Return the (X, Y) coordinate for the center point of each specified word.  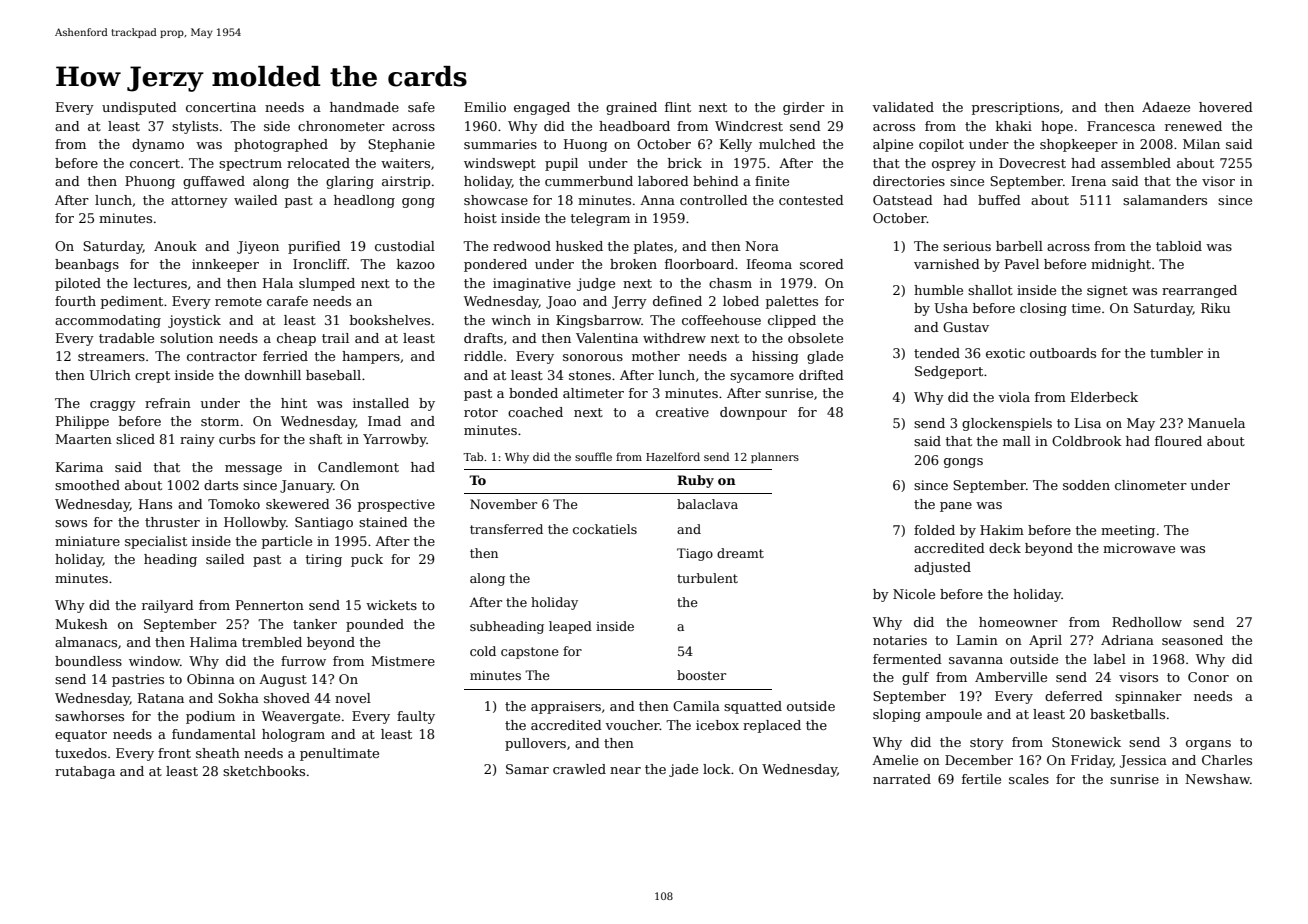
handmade (364, 107)
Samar (527, 769)
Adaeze (1166, 107)
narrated (902, 779)
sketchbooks (264, 771)
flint (678, 107)
